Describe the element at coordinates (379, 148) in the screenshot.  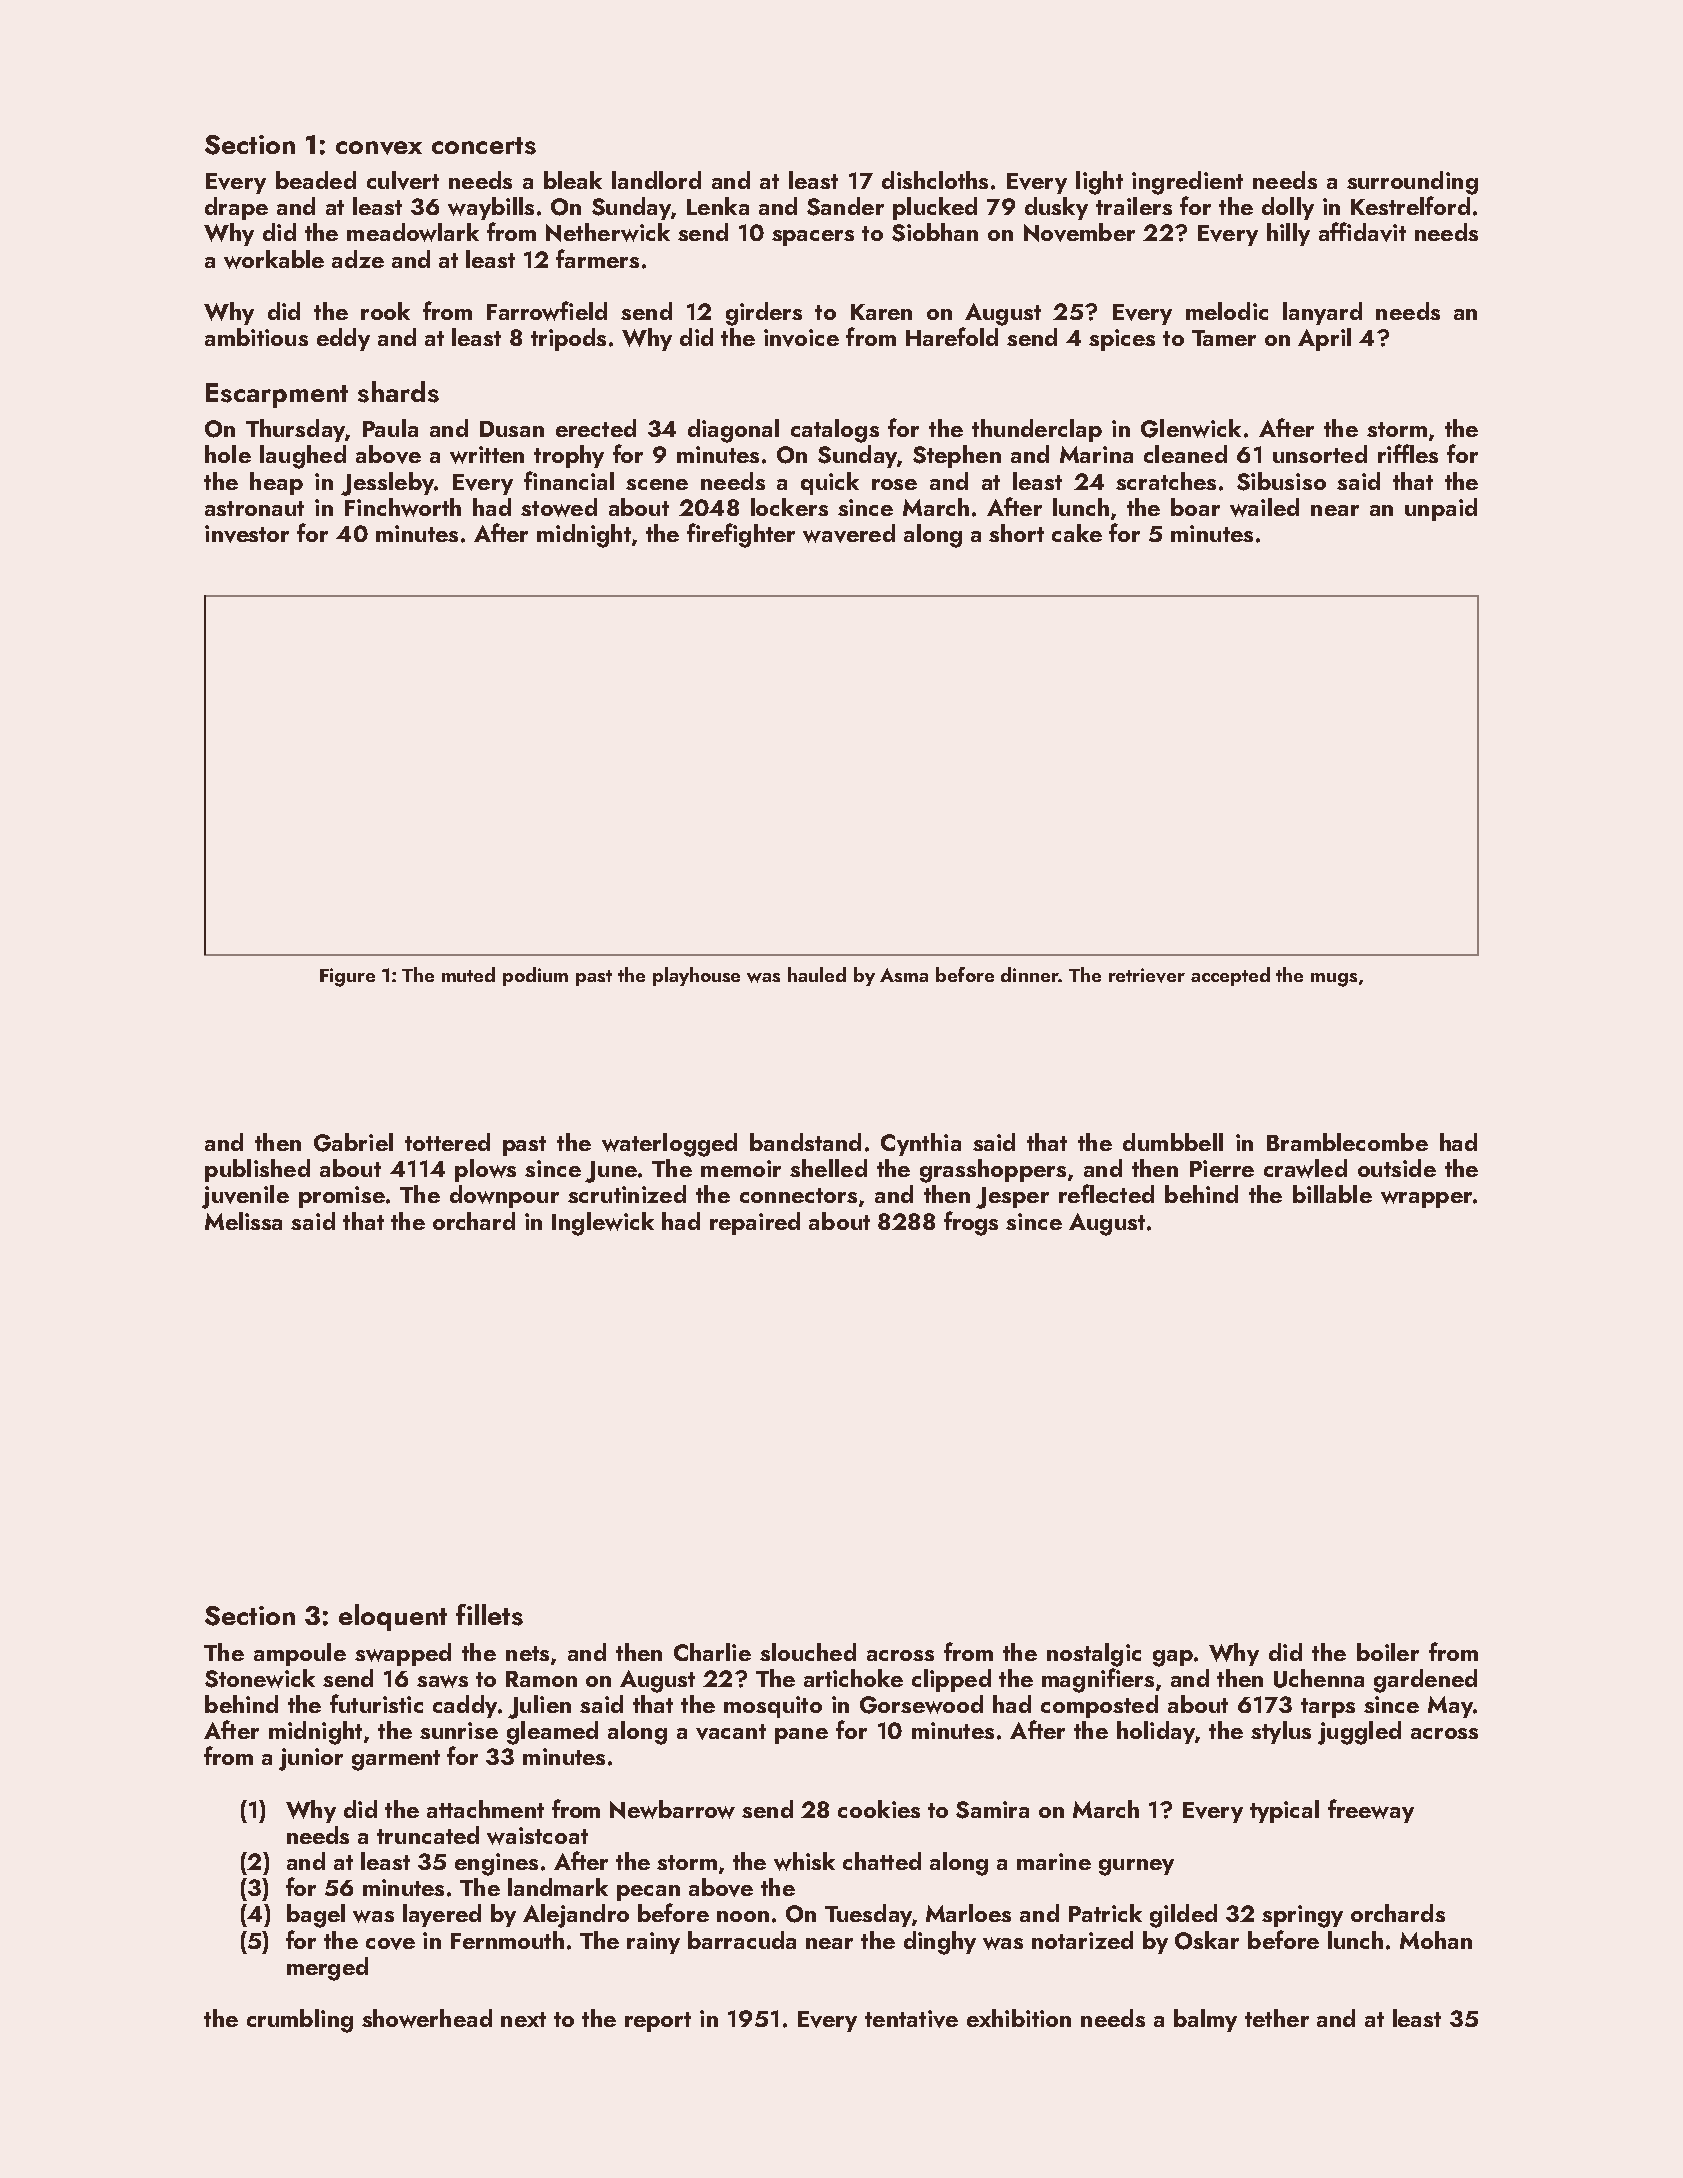
I see `convex` at that location.
